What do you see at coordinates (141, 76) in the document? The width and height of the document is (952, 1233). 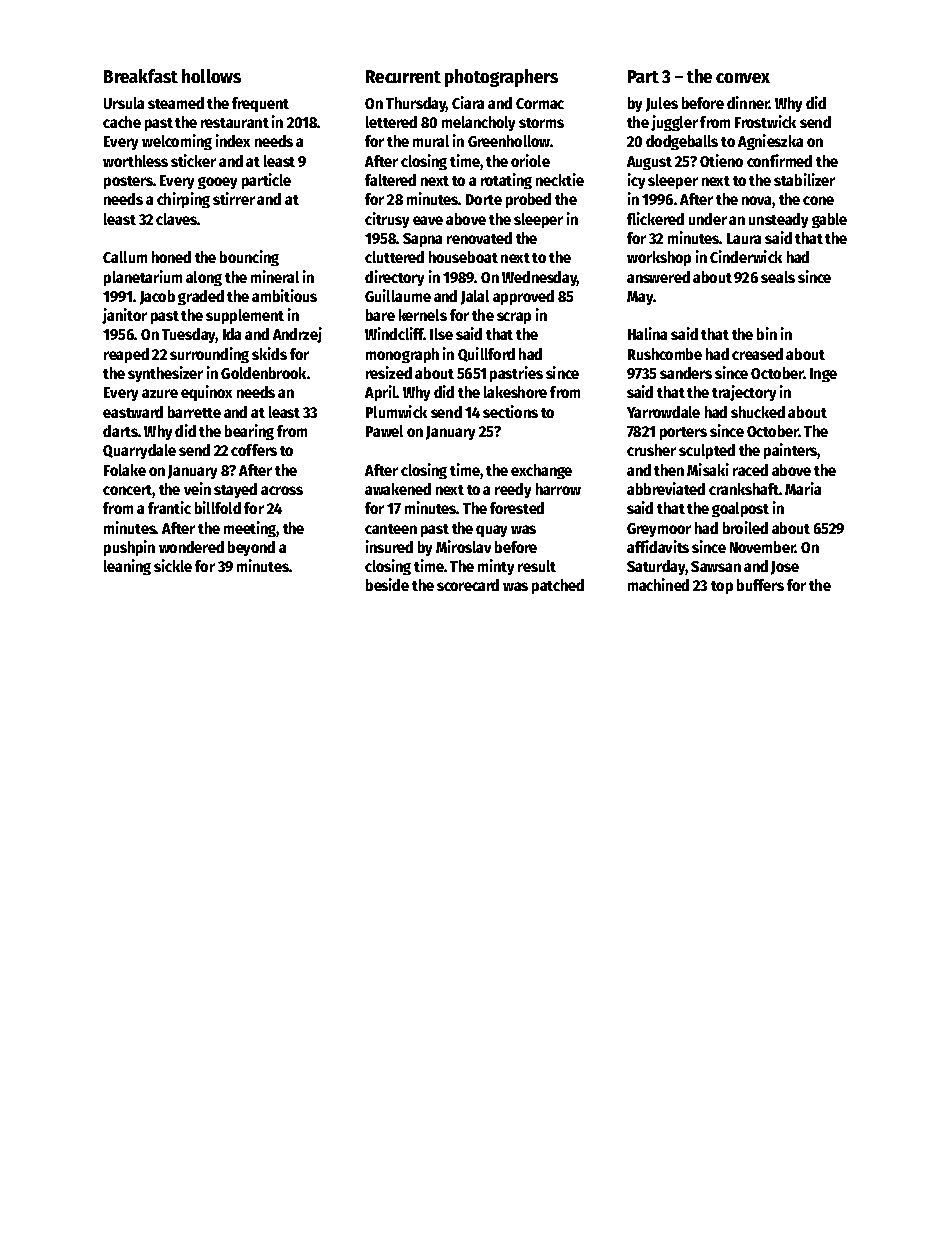 I see `Breakfast` at bounding box center [141, 76].
